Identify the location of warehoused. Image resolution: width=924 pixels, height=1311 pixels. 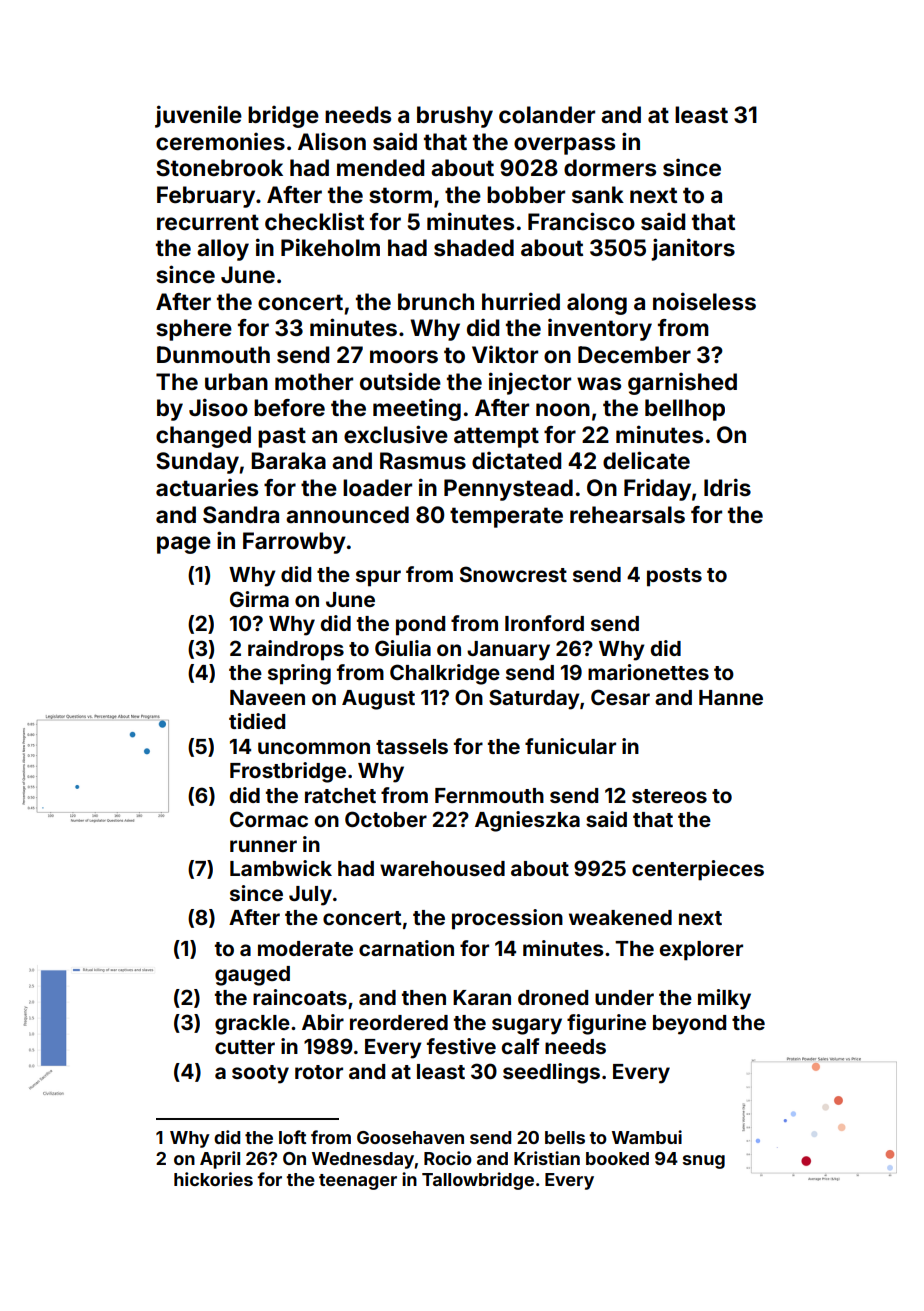
(442, 868).
